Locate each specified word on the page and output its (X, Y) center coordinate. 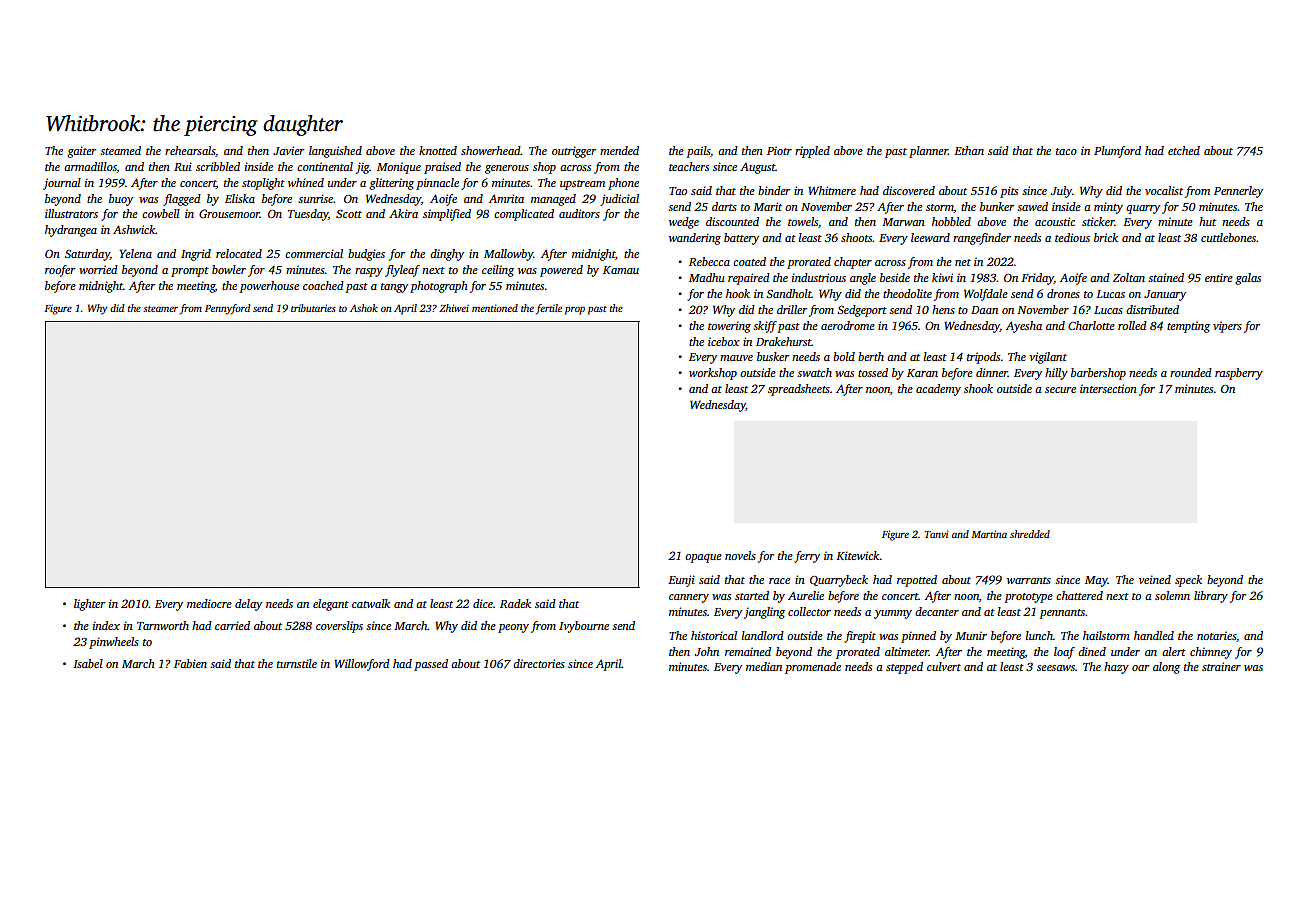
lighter (89, 605)
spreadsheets (799, 390)
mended (619, 150)
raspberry (1239, 374)
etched (1184, 150)
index (106, 625)
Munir (971, 635)
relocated (239, 253)
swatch (814, 372)
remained (748, 651)
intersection (1108, 388)
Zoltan (1129, 277)
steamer (160, 309)
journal (62, 184)
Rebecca (709, 261)
